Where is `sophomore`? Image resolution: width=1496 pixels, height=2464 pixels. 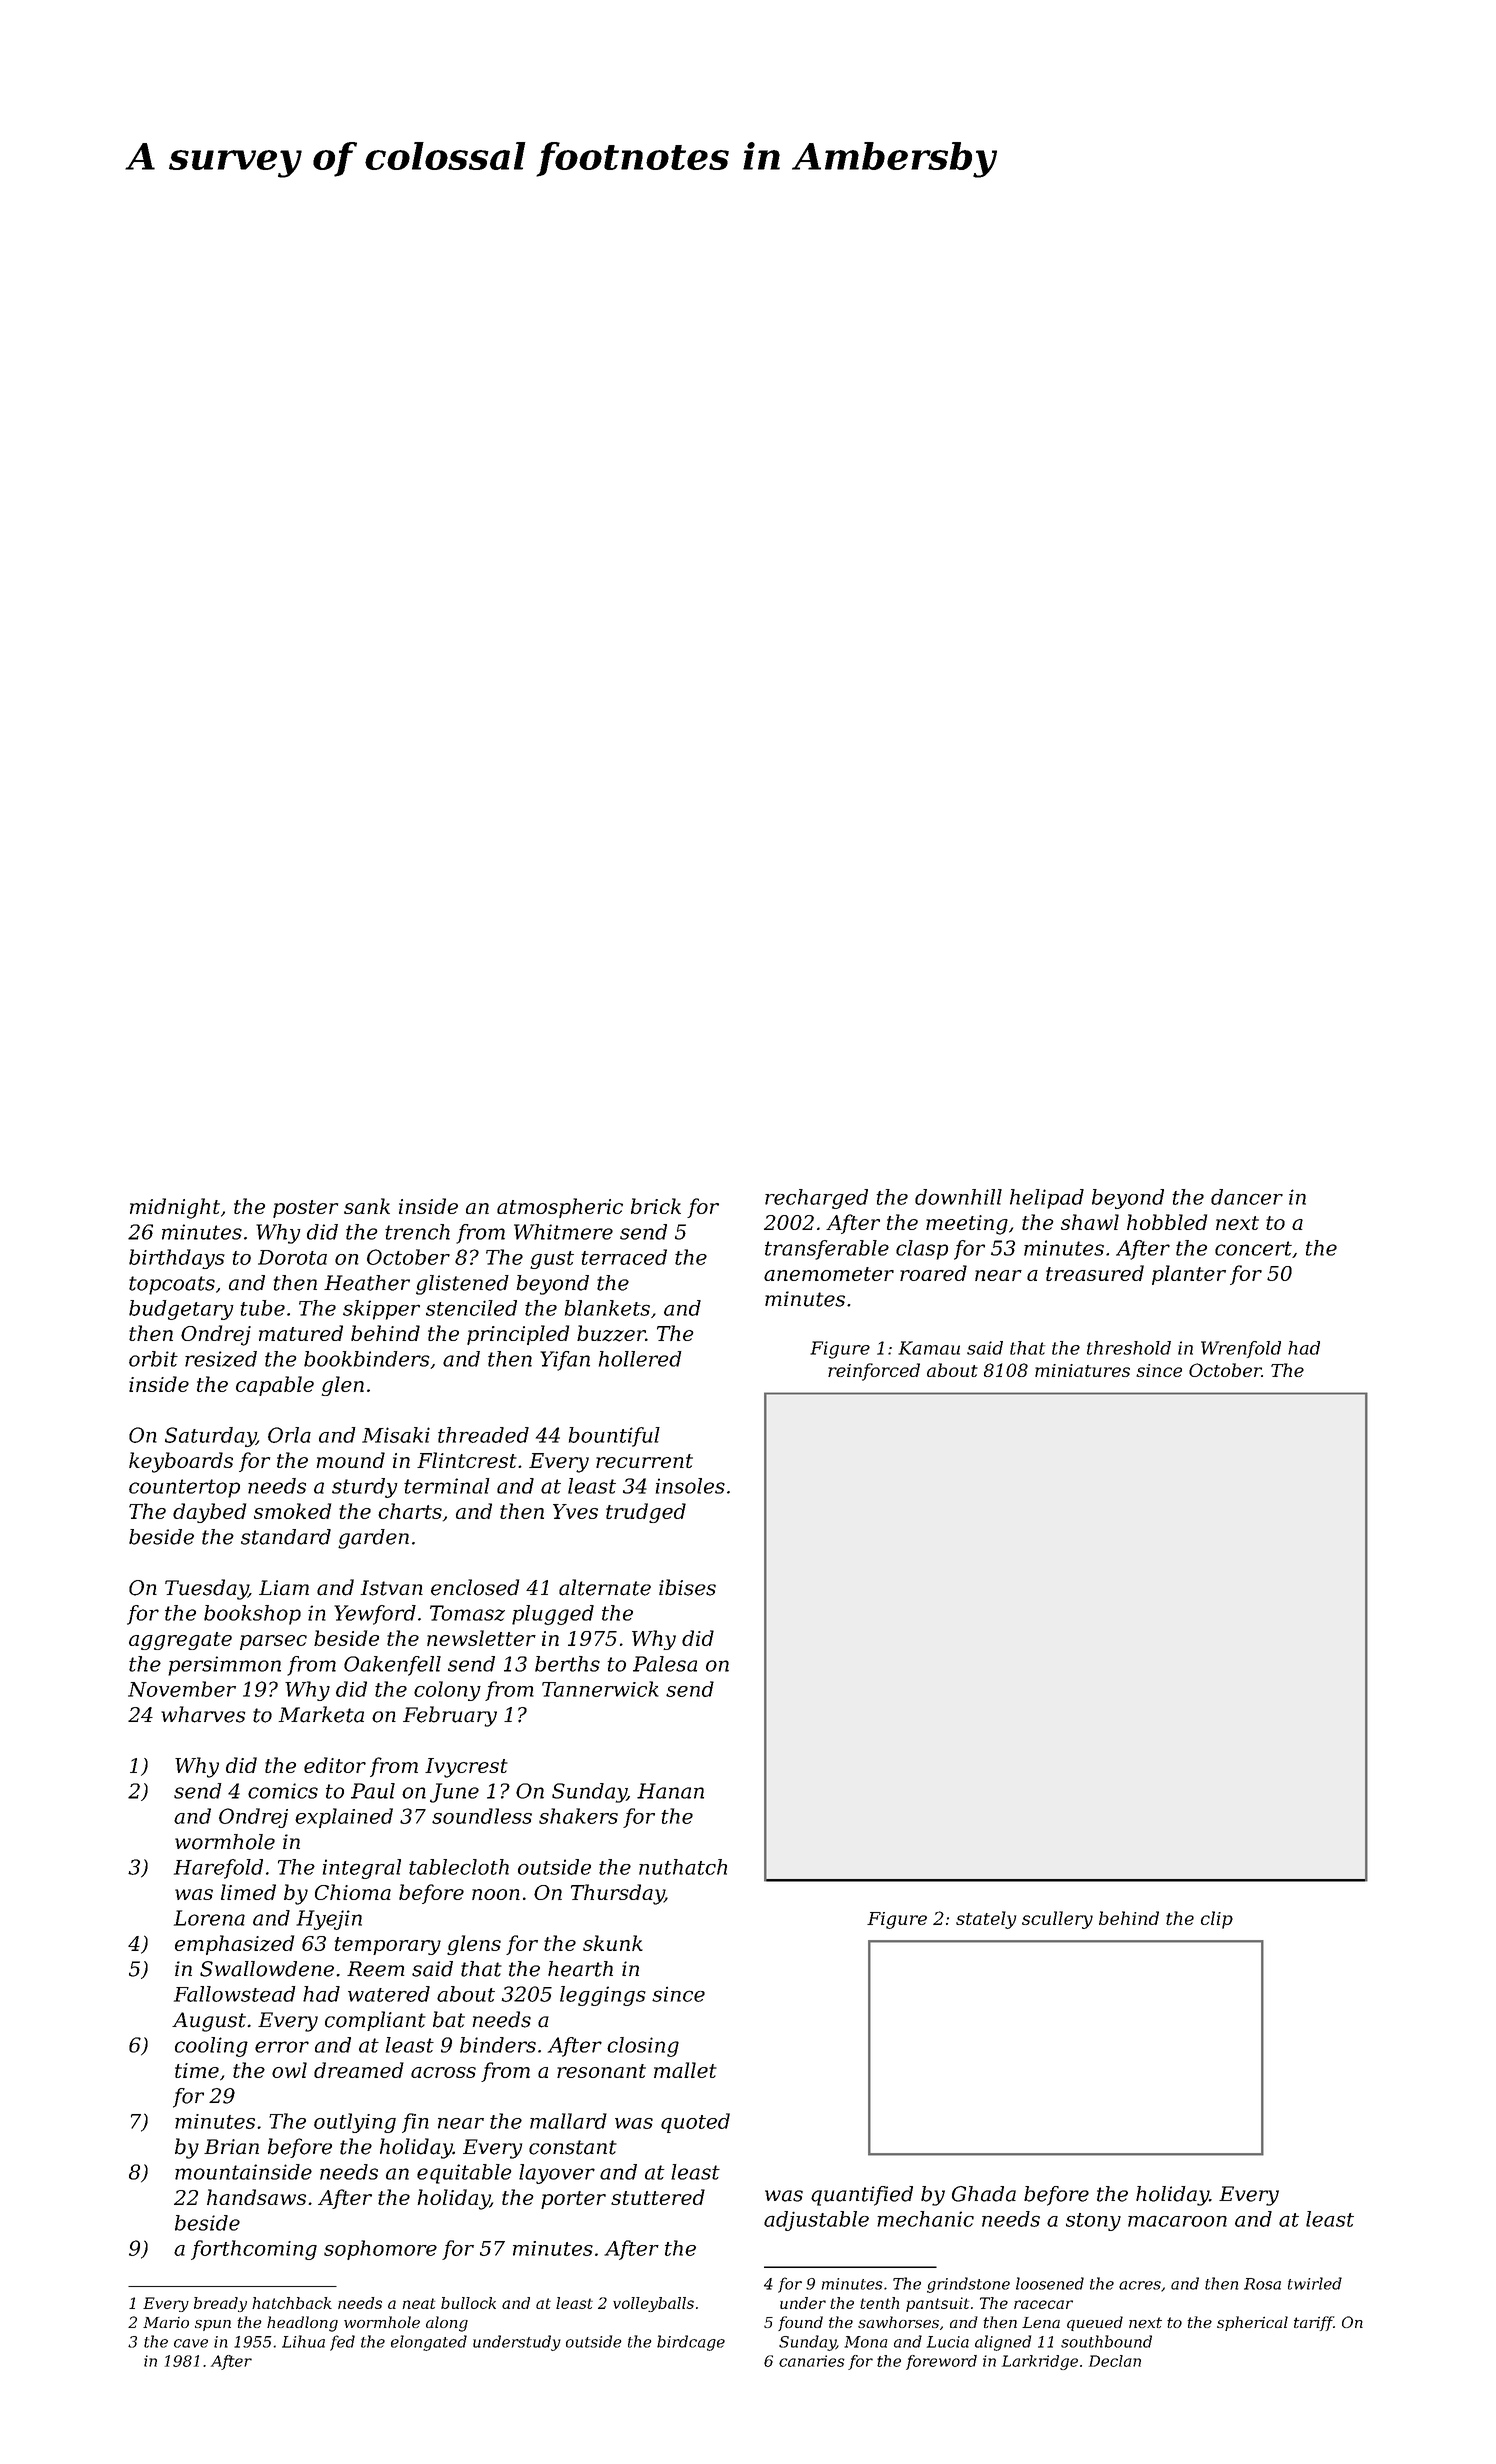
sophomore is located at coordinates (380, 2250).
